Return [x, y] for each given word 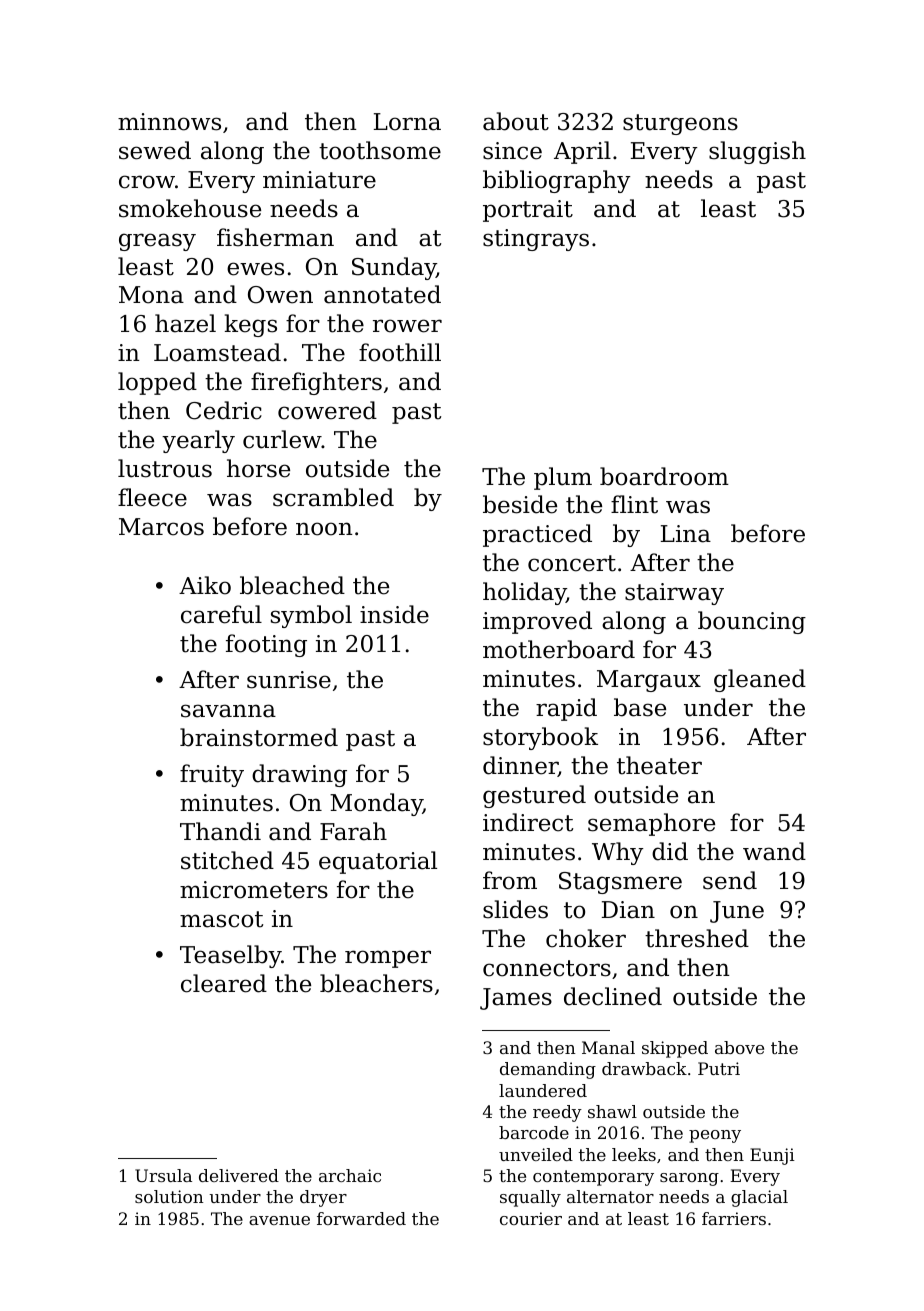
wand [774, 851]
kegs [251, 325]
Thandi [220, 831]
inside [394, 614]
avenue [279, 1220]
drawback [644, 1068]
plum [563, 478]
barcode [534, 1132]
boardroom [664, 476]
